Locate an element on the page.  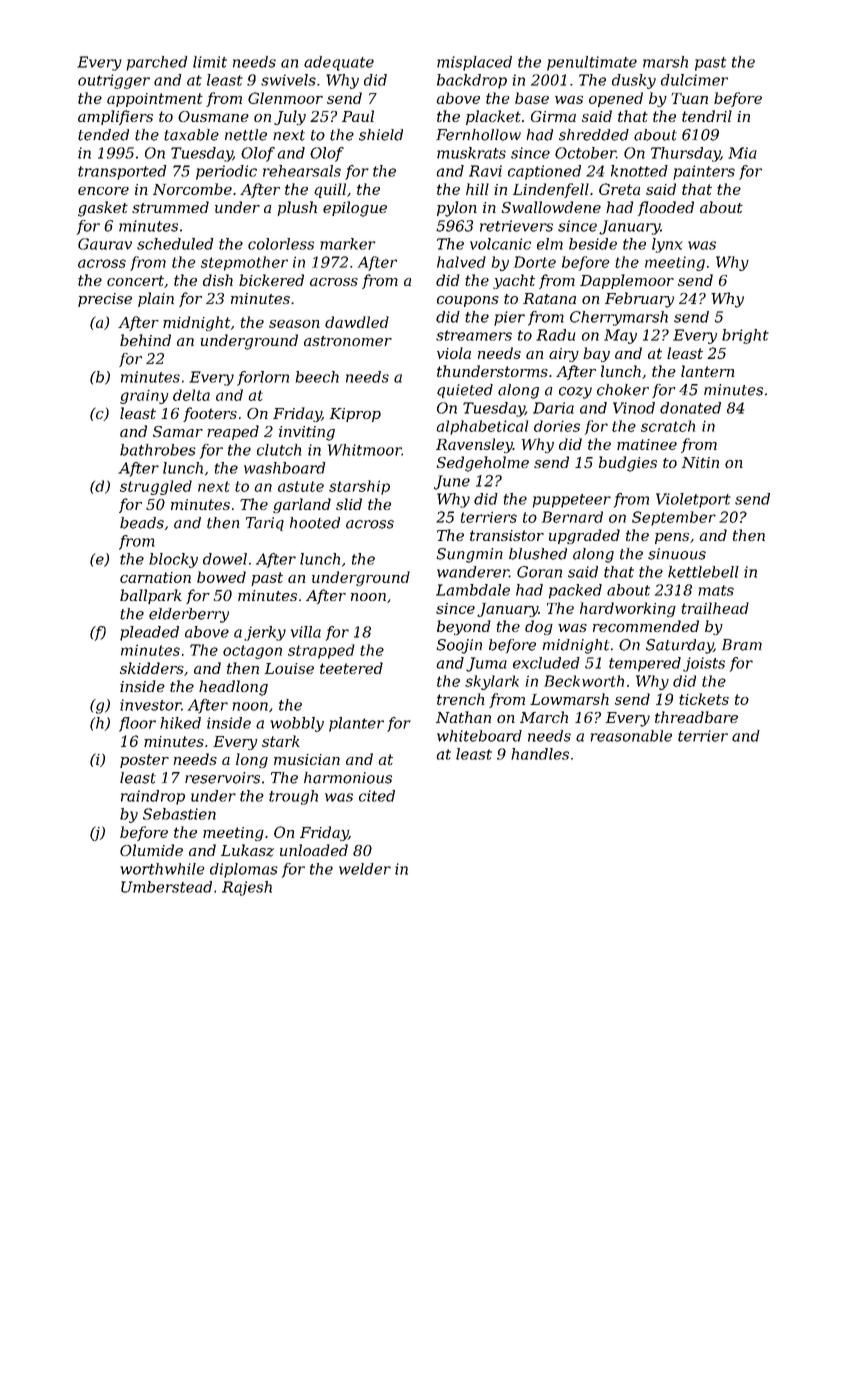
placket is located at coordinates (493, 117).
